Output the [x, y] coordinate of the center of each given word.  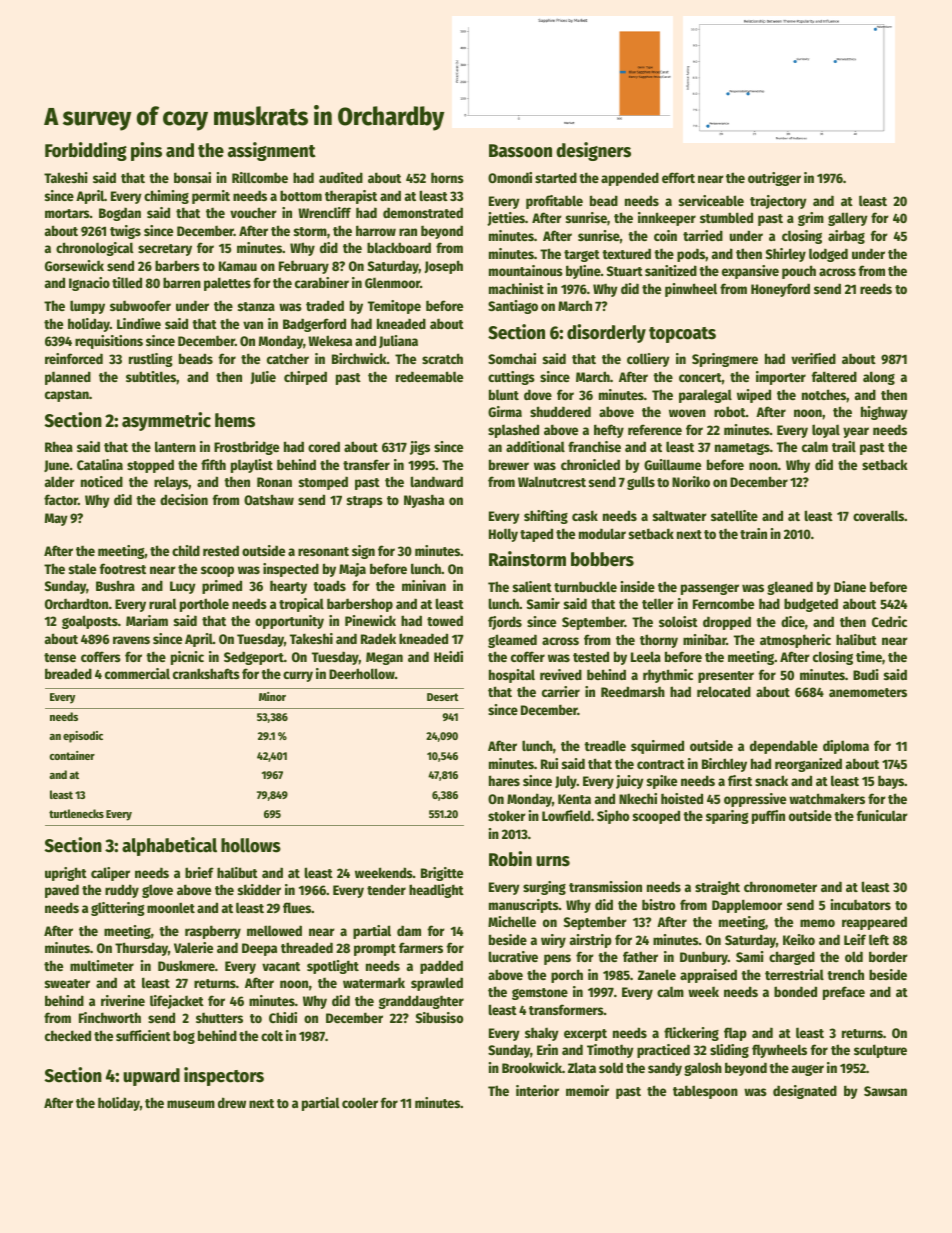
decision [184, 499]
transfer [366, 464]
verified [813, 358]
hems [235, 420]
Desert [442, 697]
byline [583, 272]
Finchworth [110, 1017]
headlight [436, 891]
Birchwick [359, 358]
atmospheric [795, 641]
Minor [272, 696]
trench [845, 974]
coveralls [878, 515]
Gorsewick [74, 265]
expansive [750, 272]
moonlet [171, 907]
